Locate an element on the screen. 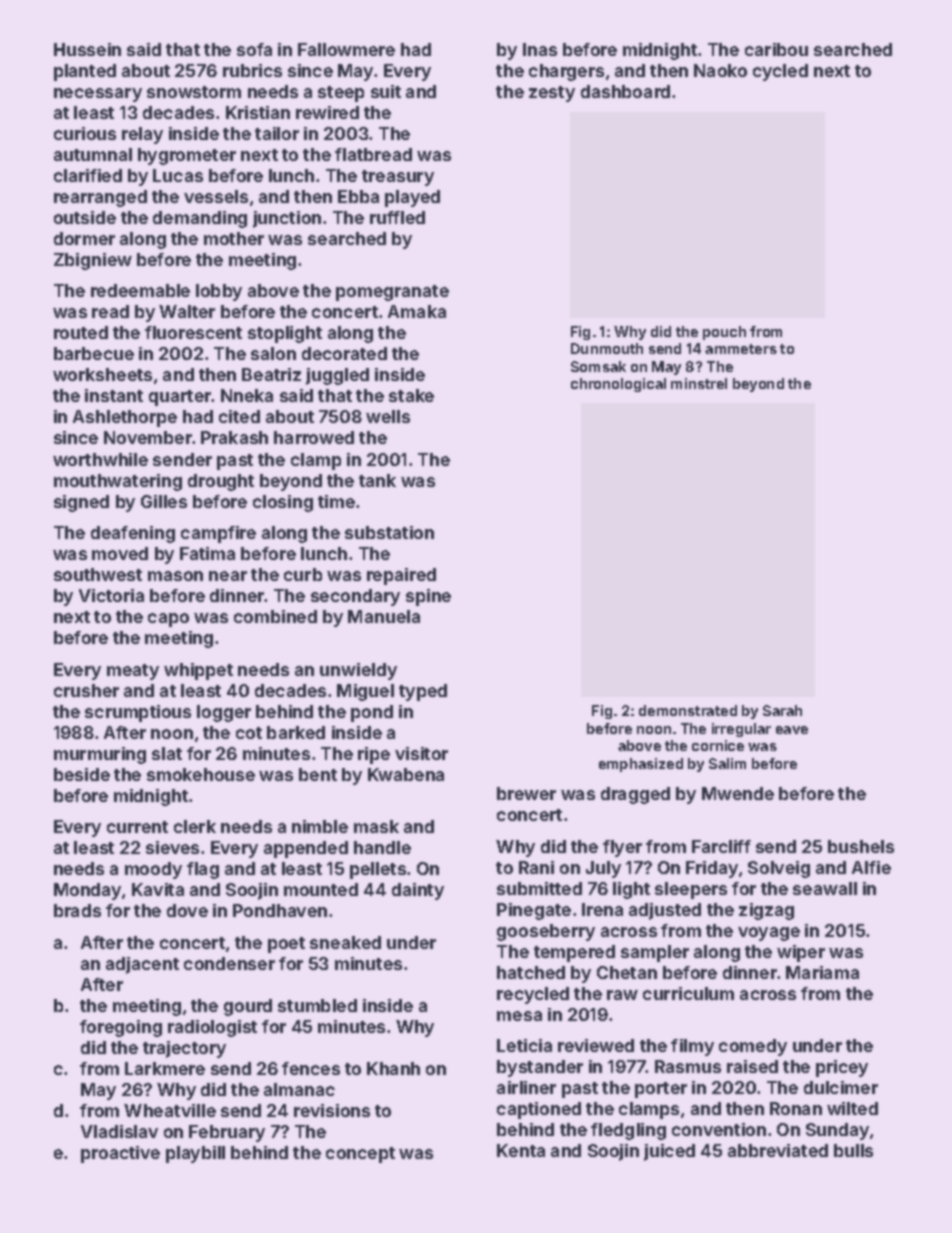 The image size is (952, 1233). Hussein is located at coordinates (87, 49).
